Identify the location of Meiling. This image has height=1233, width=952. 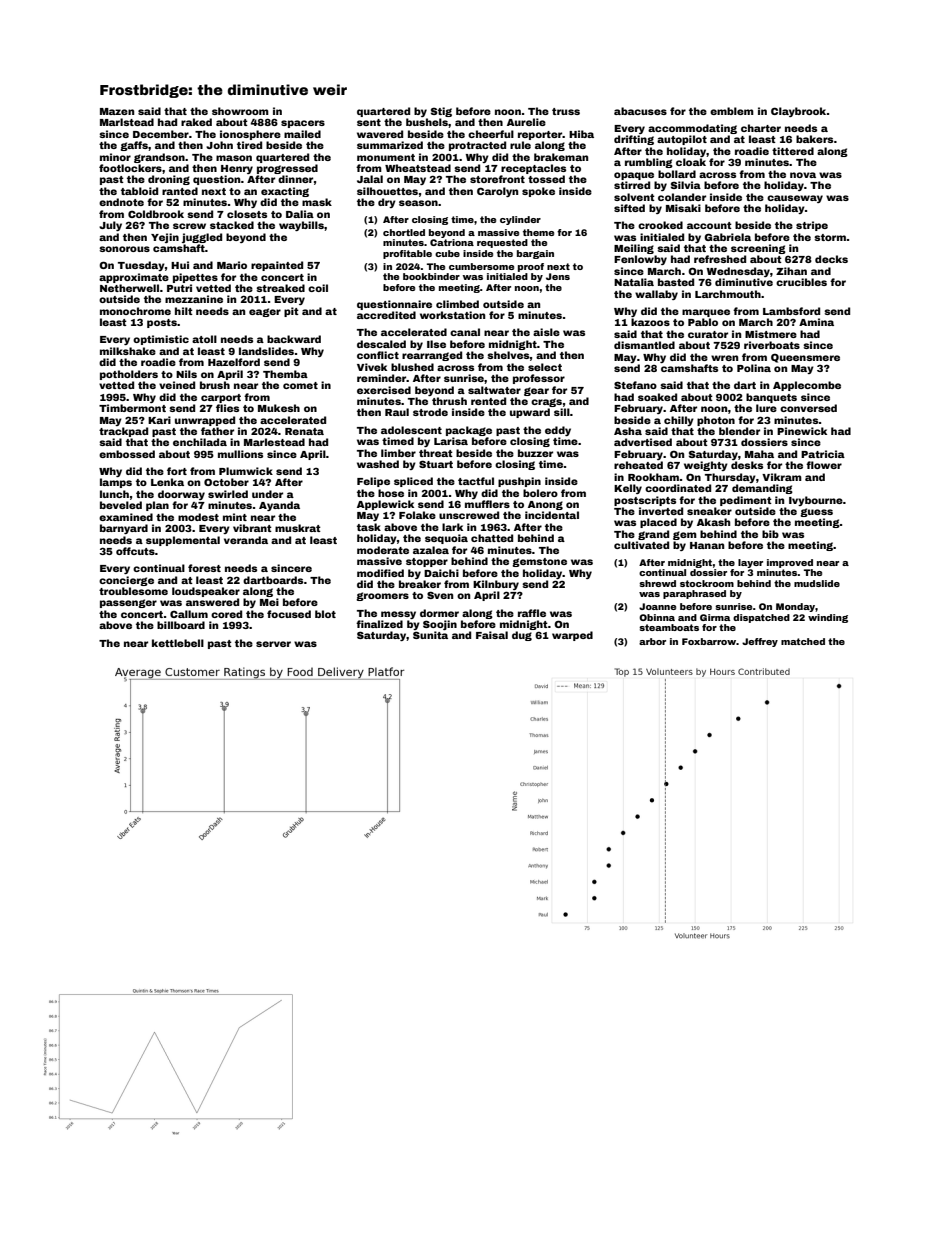
(634, 249).
